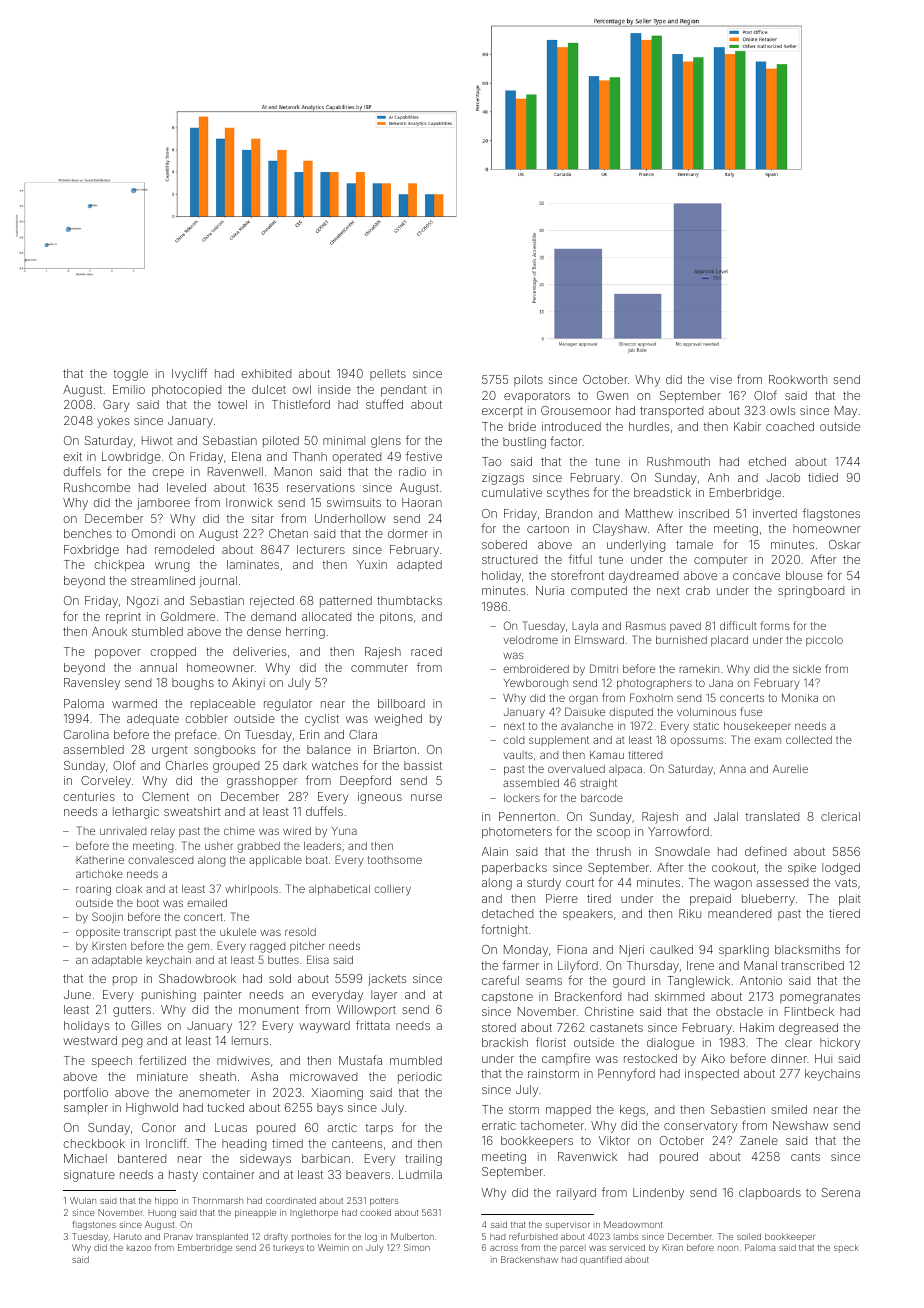  Describe the element at coordinates (521, 965) in the page. I see `farmer` at that location.
